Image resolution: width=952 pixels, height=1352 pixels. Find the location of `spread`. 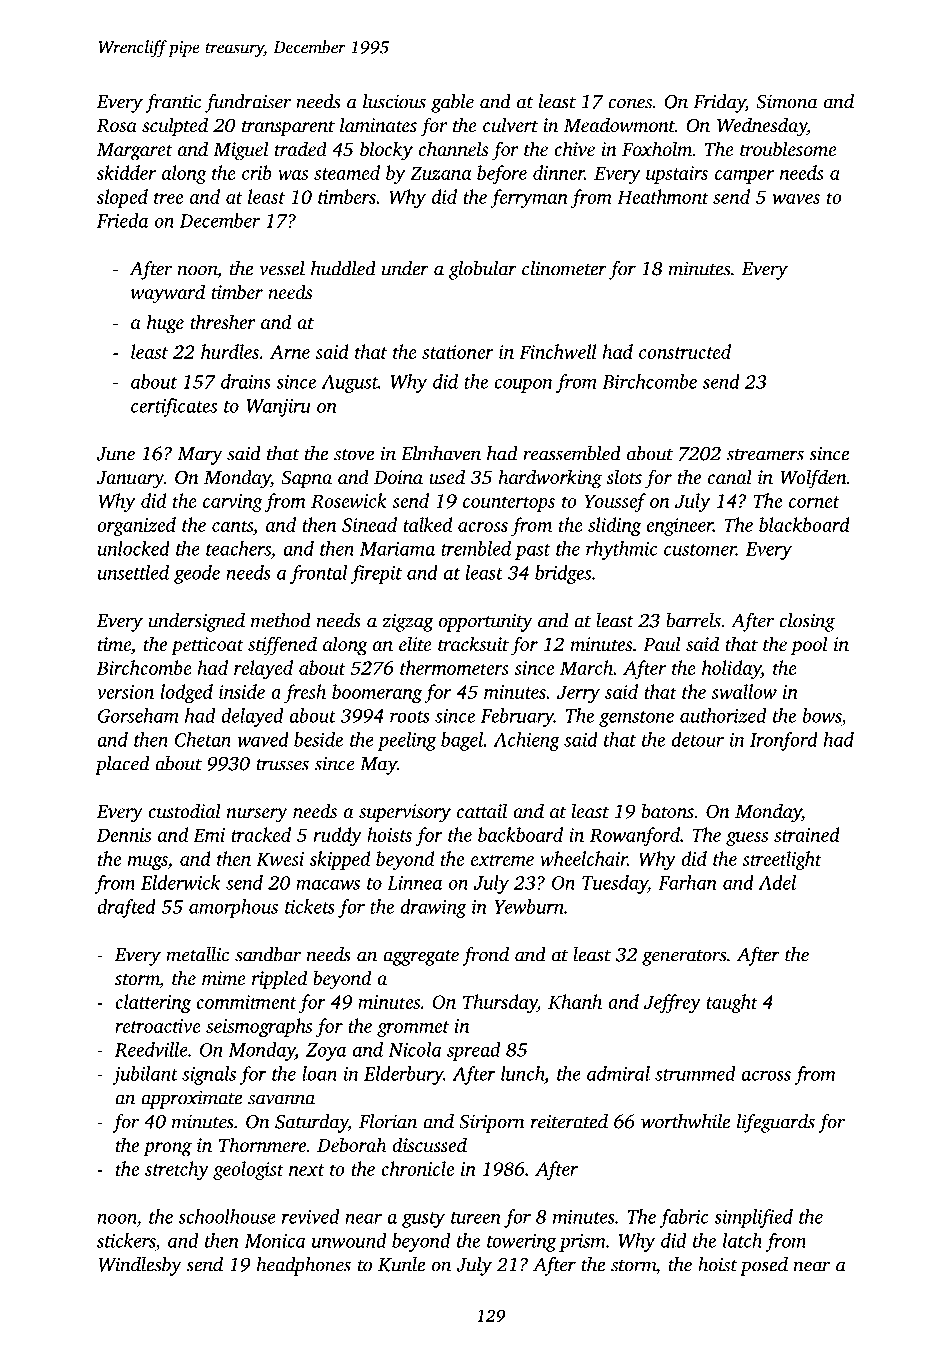

spread is located at coordinates (473, 1051).
